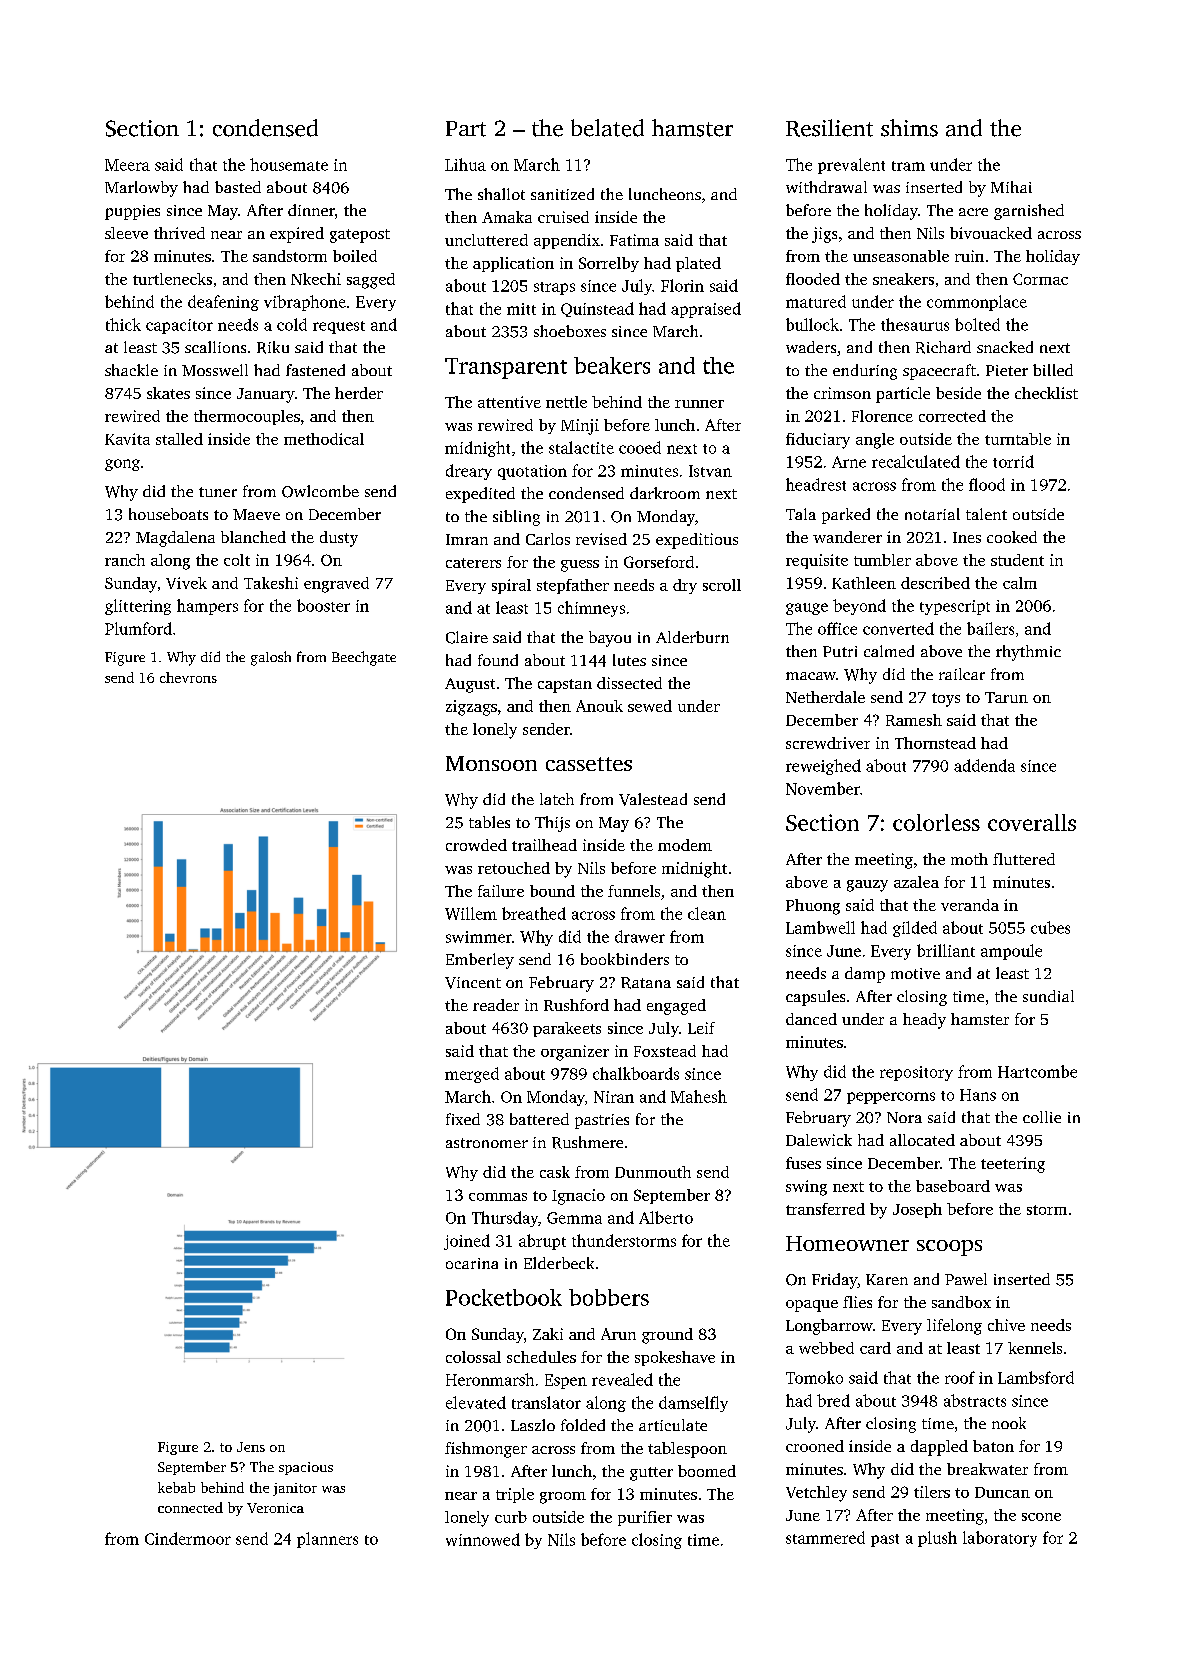  What do you see at coordinates (1017, 560) in the screenshot?
I see `student` at bounding box center [1017, 560].
